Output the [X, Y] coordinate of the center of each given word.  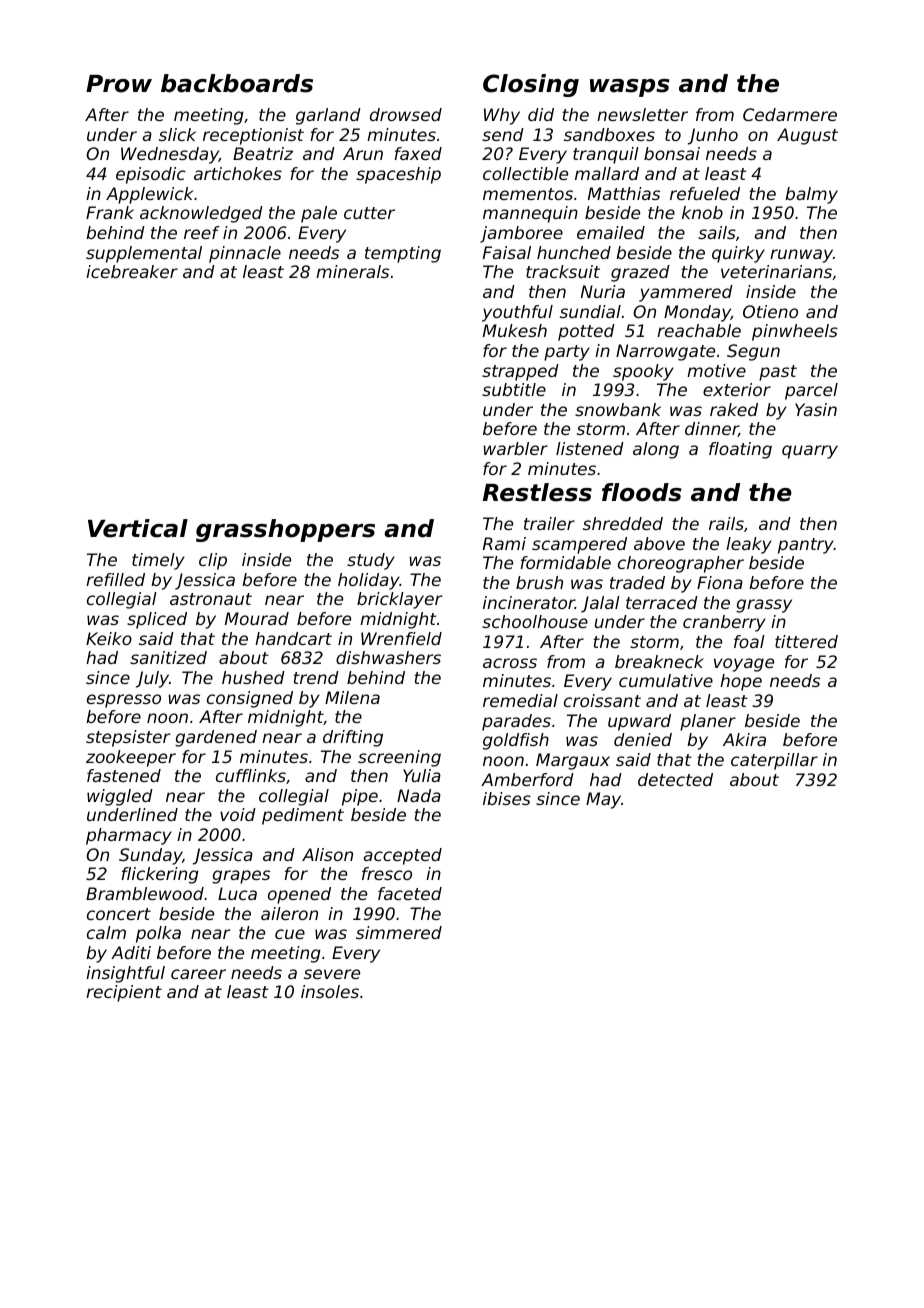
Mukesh [515, 330]
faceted [410, 893]
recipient [124, 993]
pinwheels [795, 332]
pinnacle [245, 254]
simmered [399, 932]
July [152, 679]
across [510, 663]
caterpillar [774, 761]
